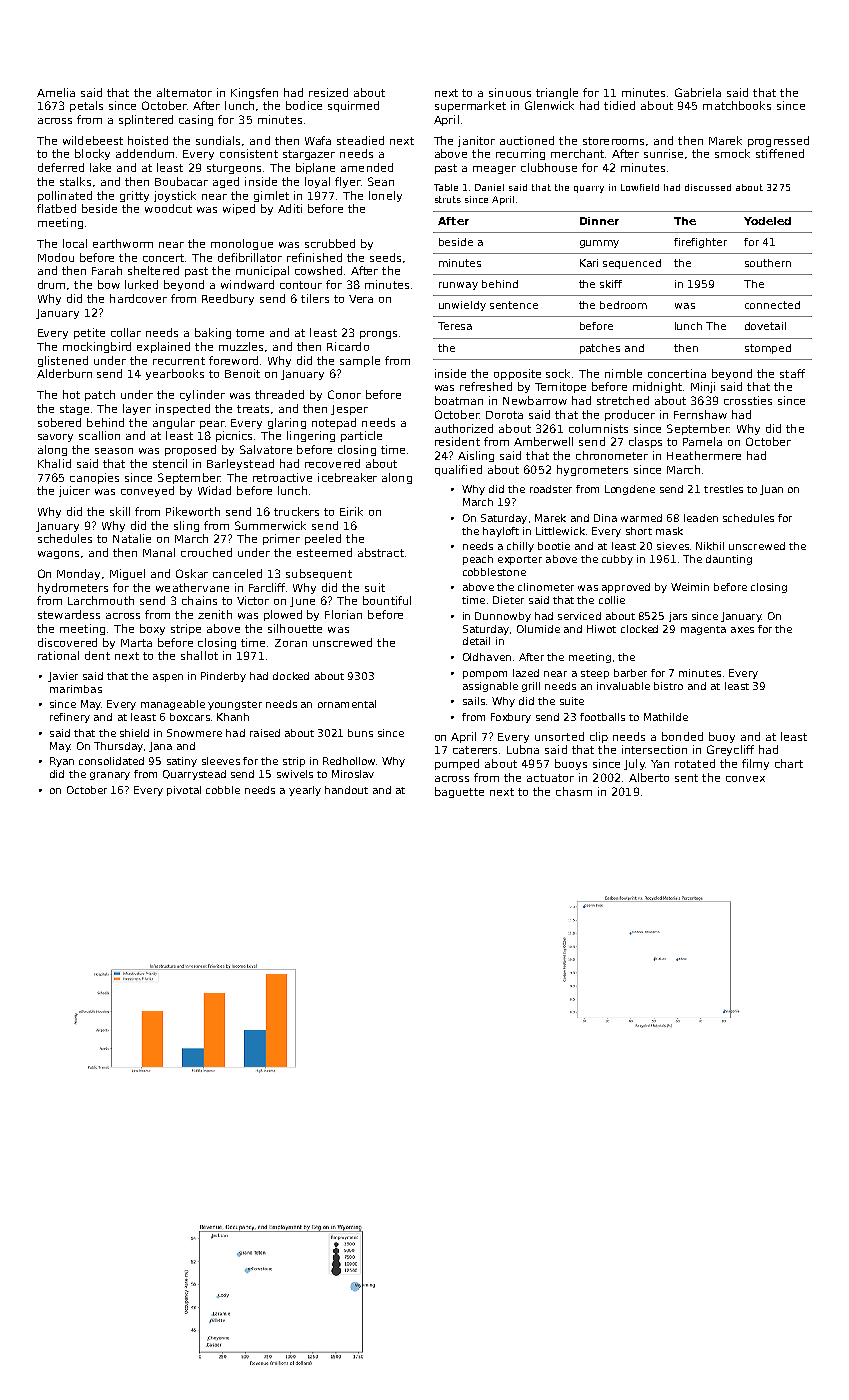  Describe the element at coordinates (309, 155) in the screenshot. I see `stargazer` at that location.
